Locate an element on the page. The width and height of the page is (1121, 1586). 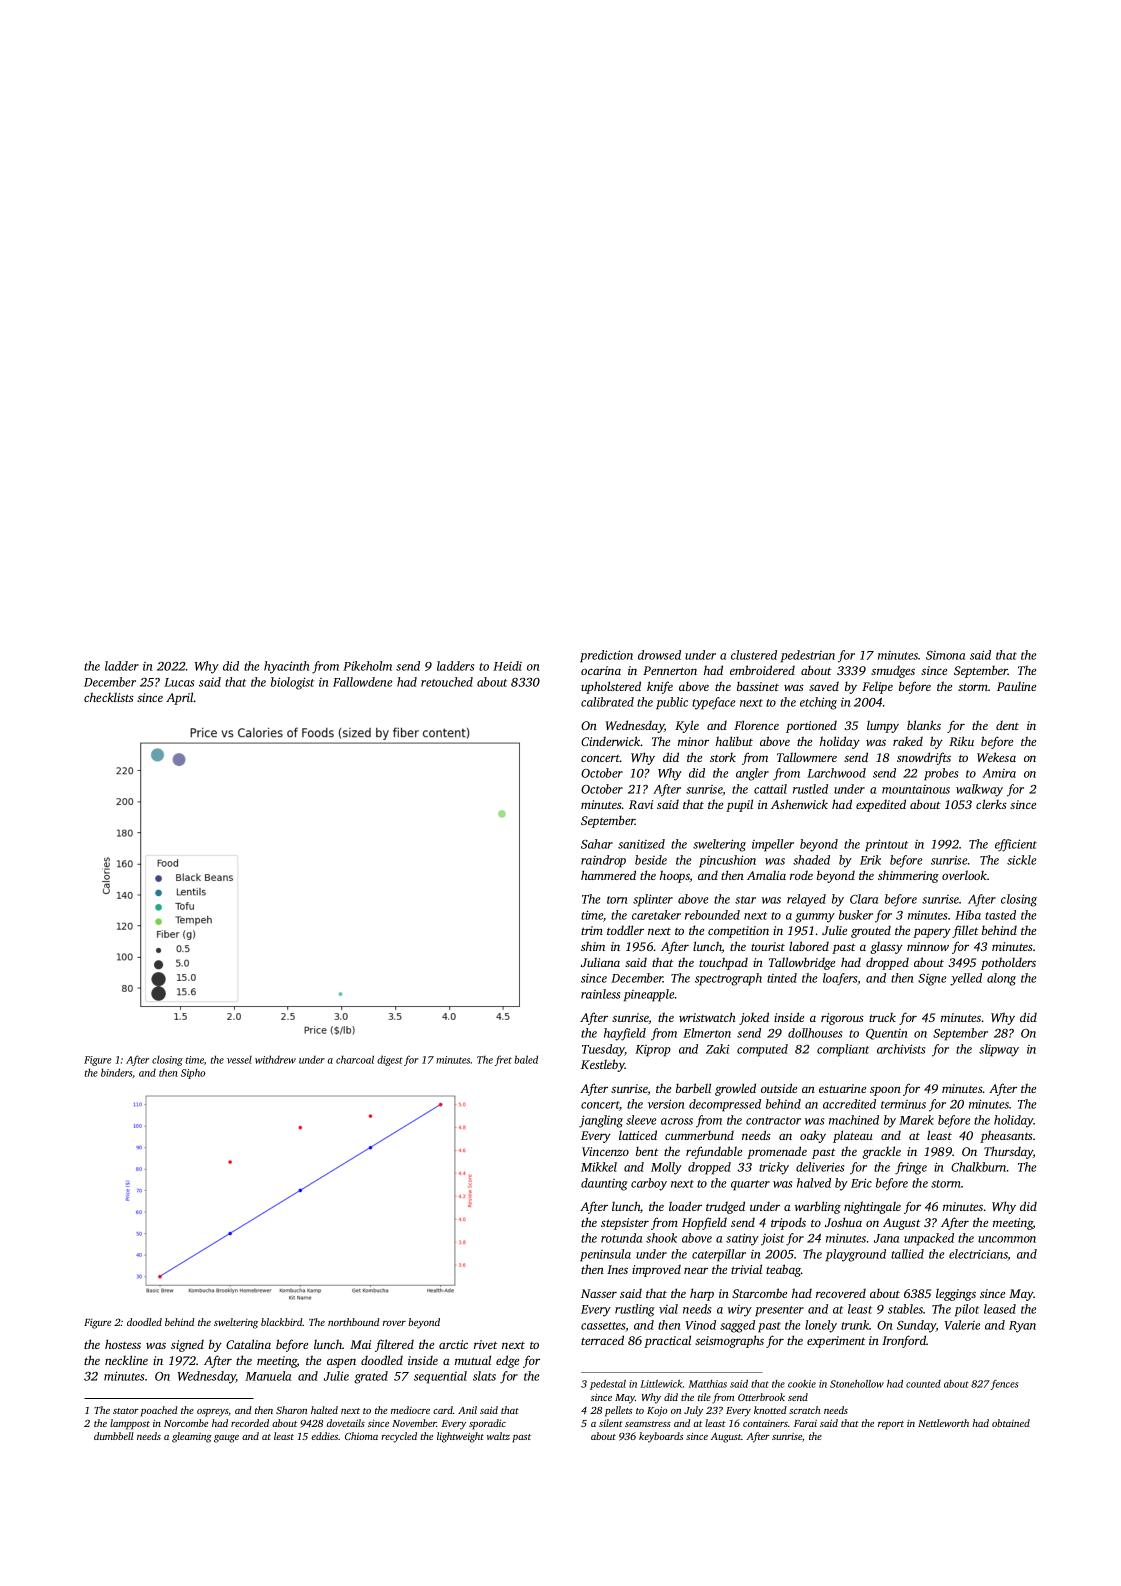
checklists is located at coordinates (109, 697).
